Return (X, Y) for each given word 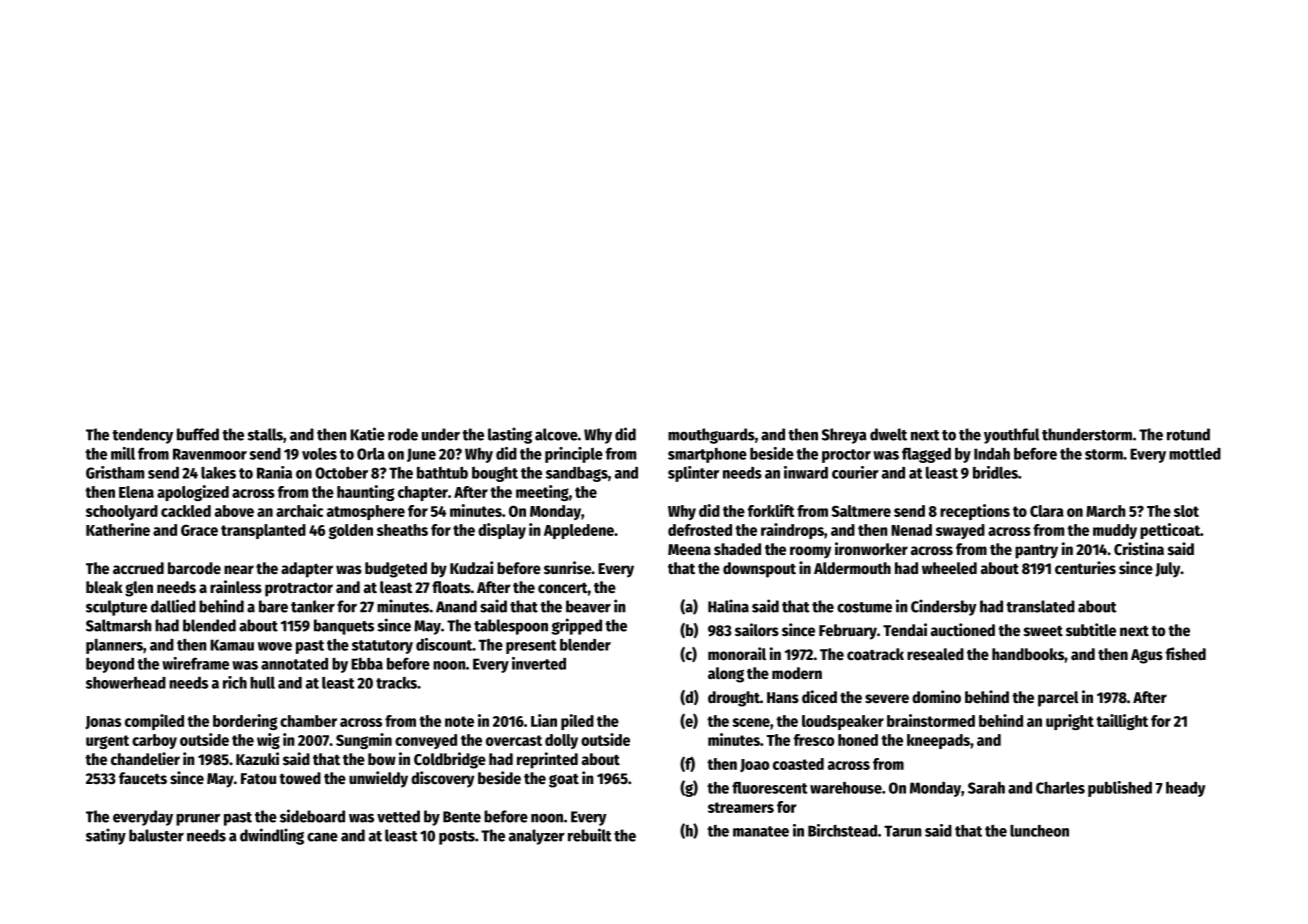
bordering (245, 722)
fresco (814, 740)
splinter (693, 474)
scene (751, 722)
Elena (136, 492)
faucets (143, 778)
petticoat (1170, 531)
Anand (456, 606)
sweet (1043, 631)
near (239, 570)
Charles (1060, 787)
